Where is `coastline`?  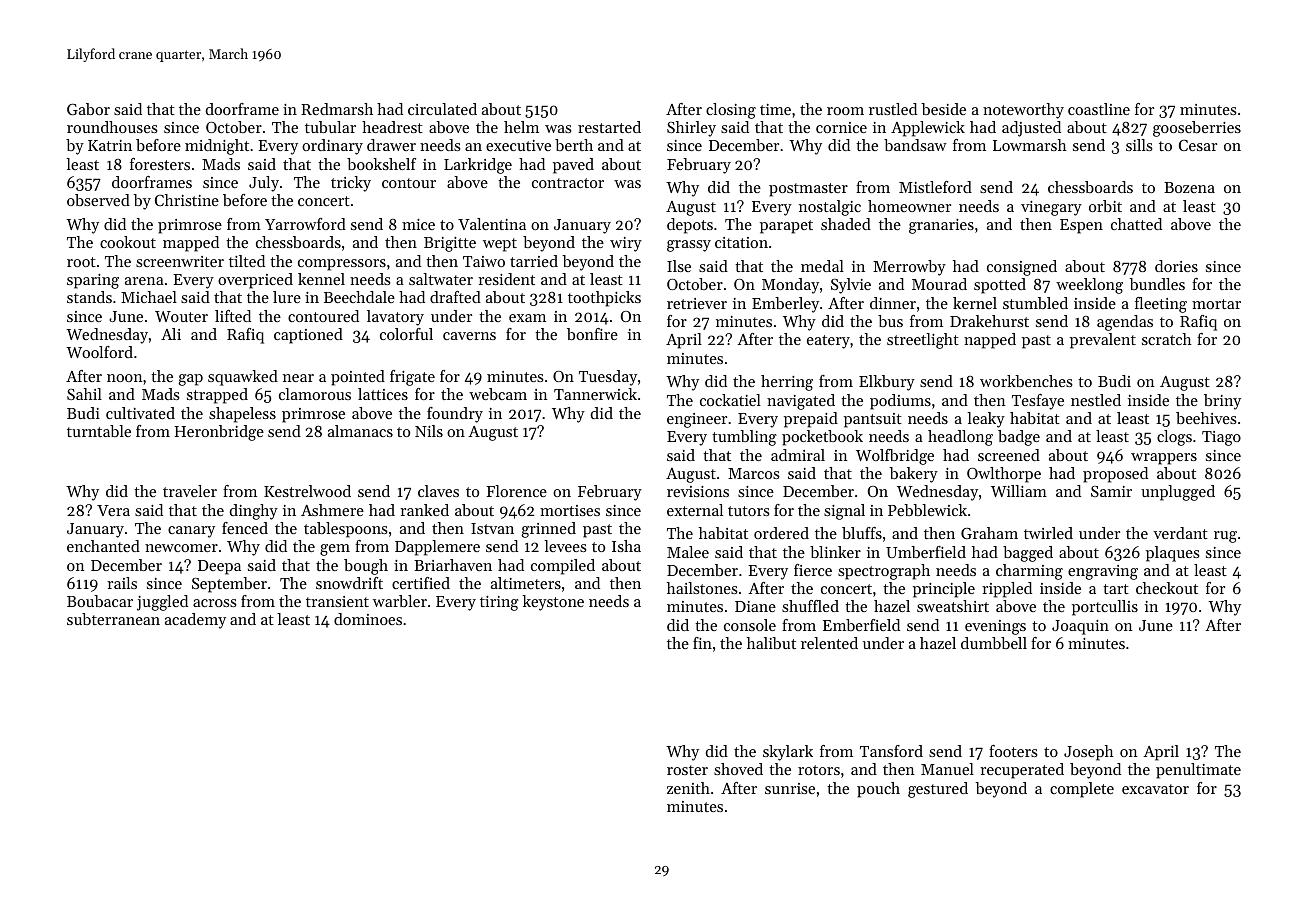
coastline is located at coordinates (1099, 109).
